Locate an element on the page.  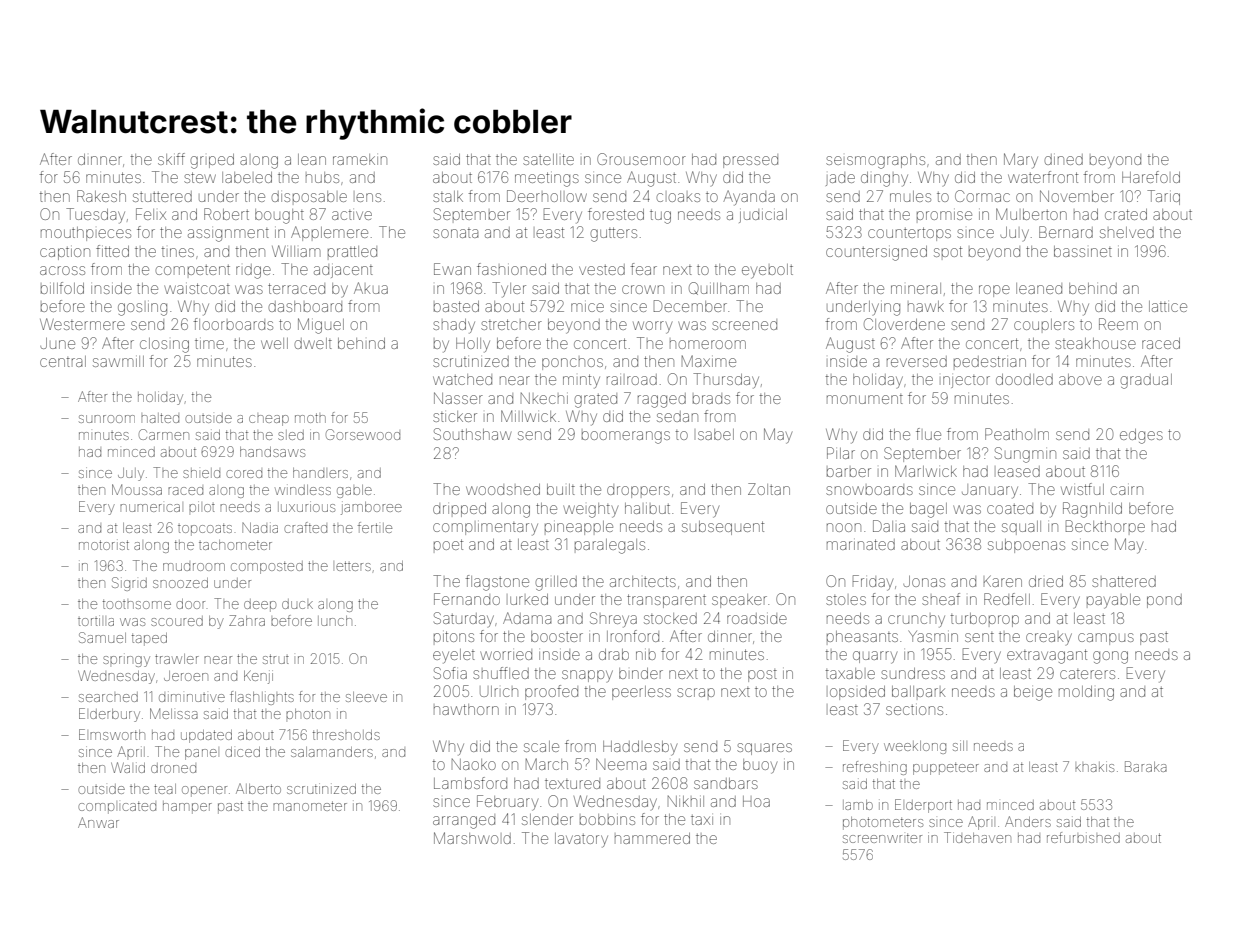
taxi is located at coordinates (702, 820).
